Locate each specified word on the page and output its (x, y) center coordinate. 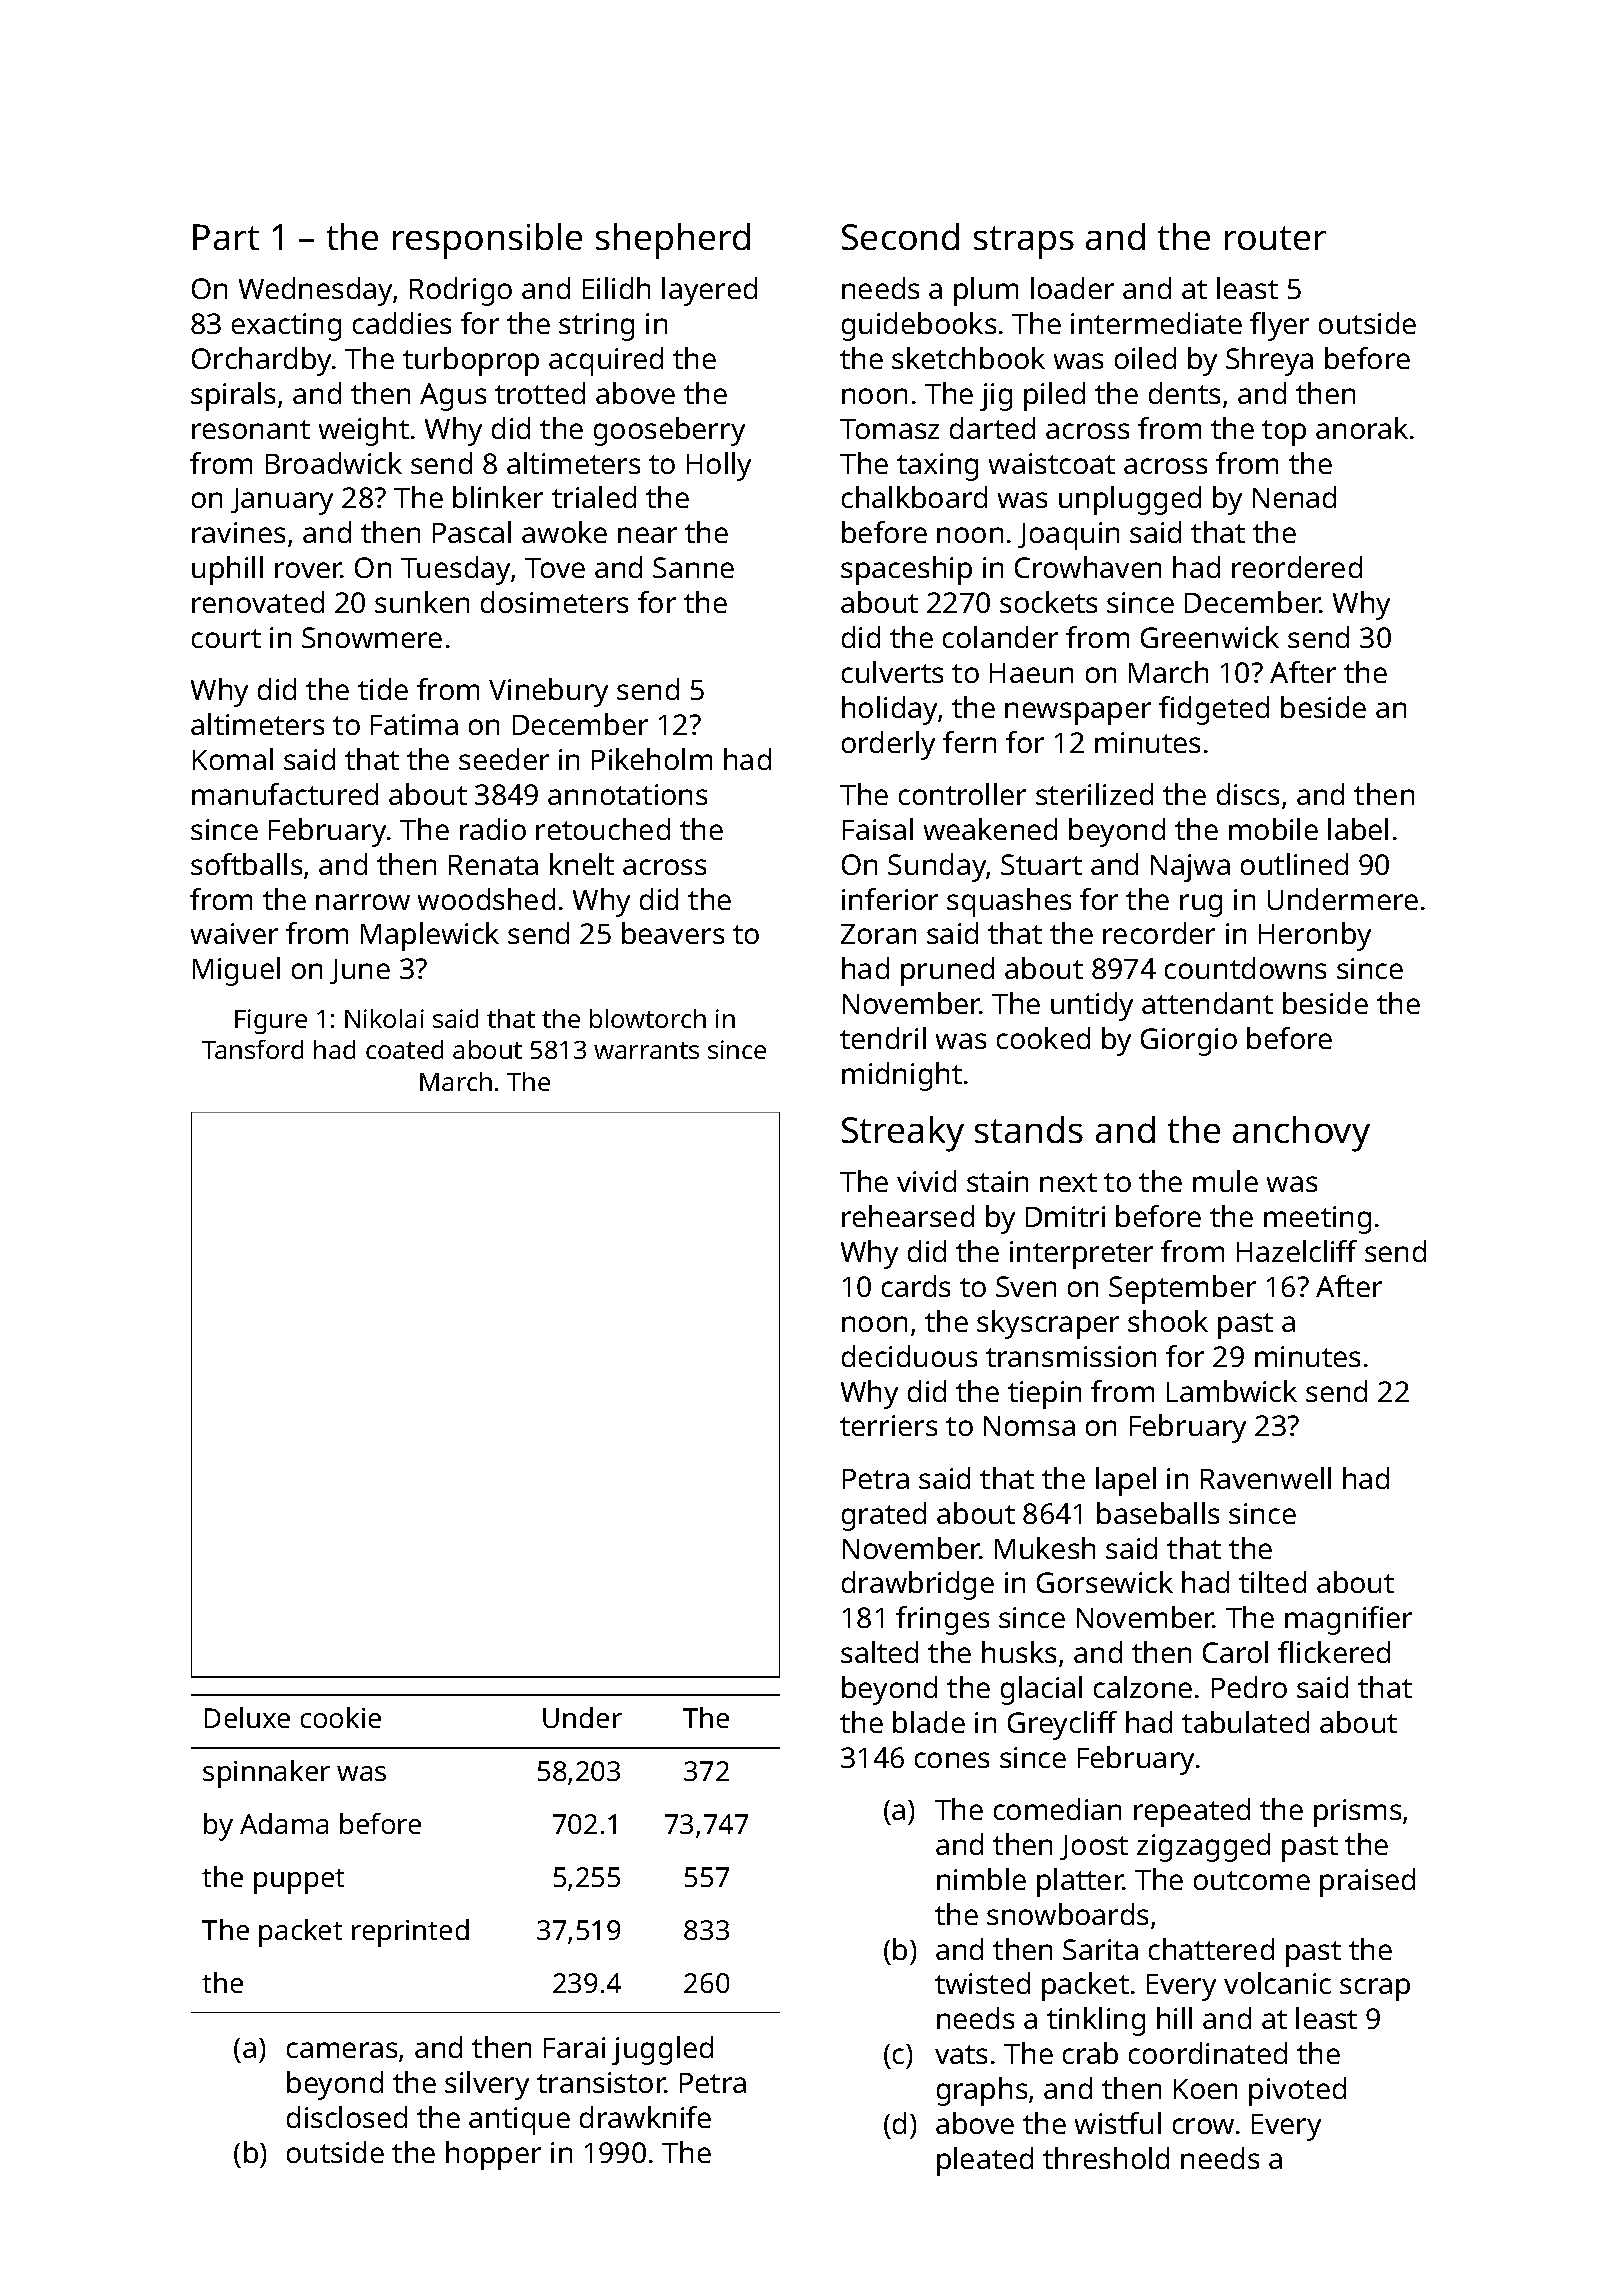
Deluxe (247, 1717)
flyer (1279, 326)
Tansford (252, 1049)
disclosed (347, 2117)
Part (226, 237)
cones (952, 1760)
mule (1225, 1181)
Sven (1026, 1286)
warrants (646, 1050)
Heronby (1315, 936)
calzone (1143, 1687)
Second (900, 236)
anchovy (1301, 1134)
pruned (947, 971)
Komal (233, 759)
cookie (341, 1717)
